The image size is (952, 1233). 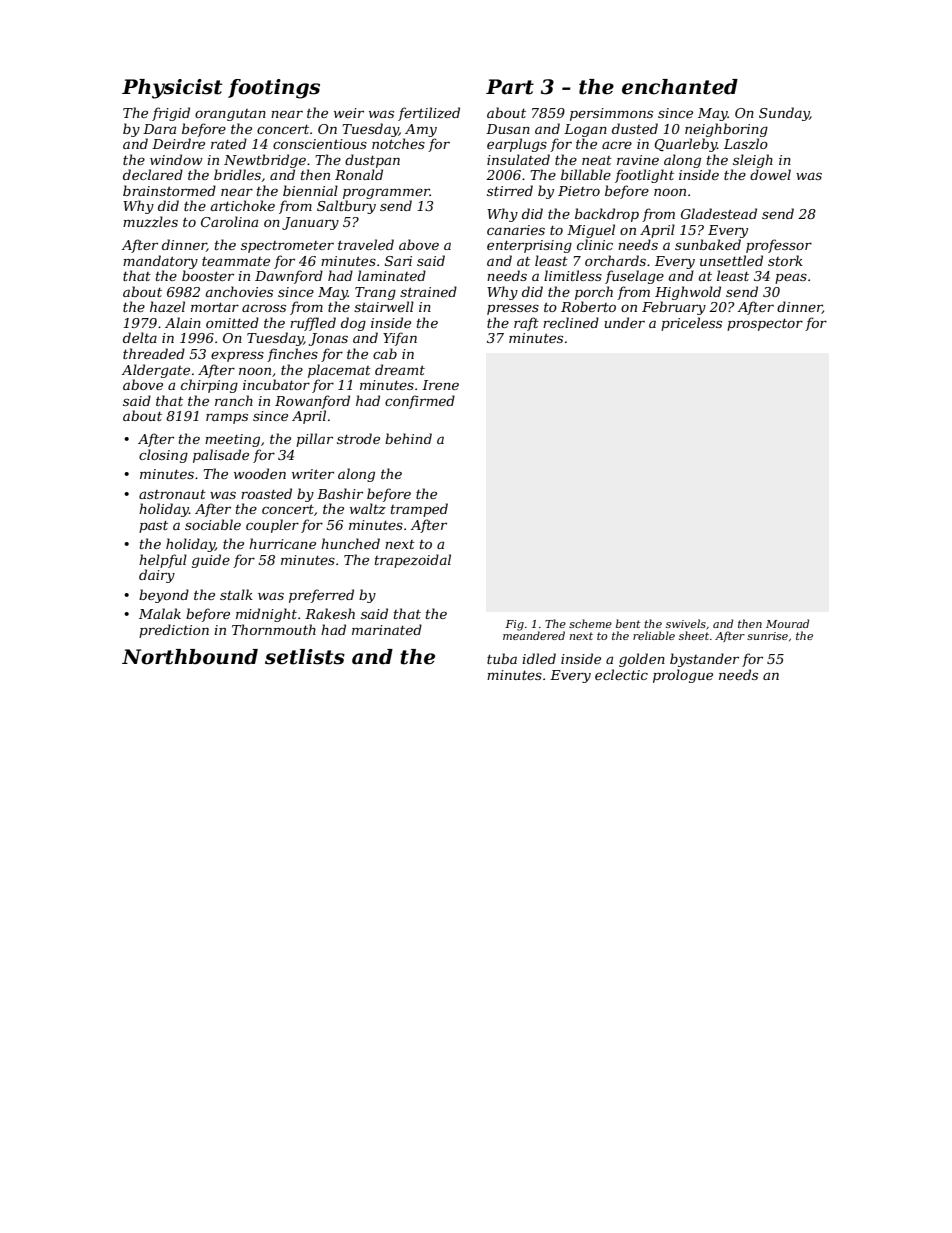 What do you see at coordinates (153, 174) in the image?
I see `declared` at bounding box center [153, 174].
